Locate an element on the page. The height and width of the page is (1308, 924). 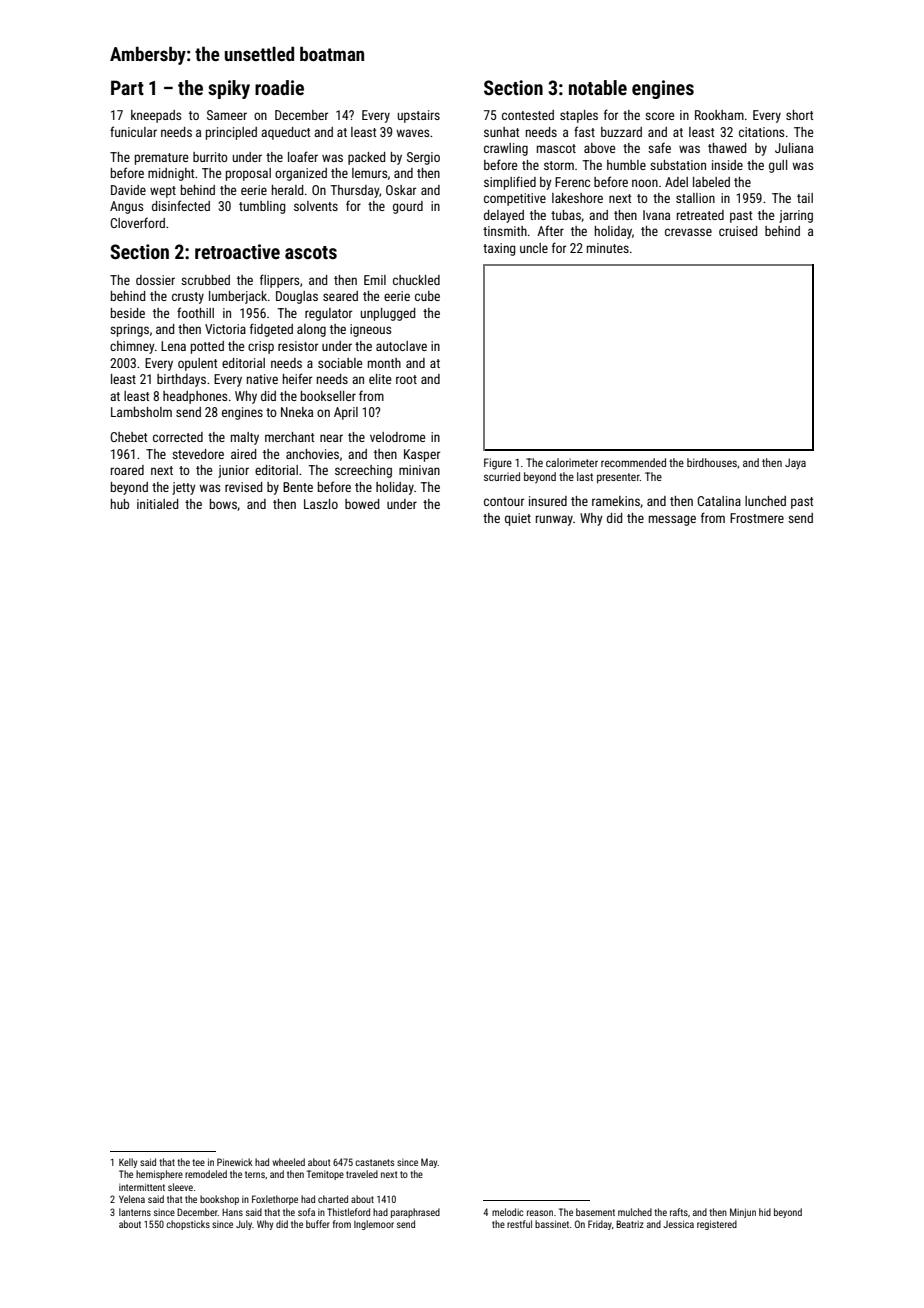
hid is located at coordinates (765, 1212).
